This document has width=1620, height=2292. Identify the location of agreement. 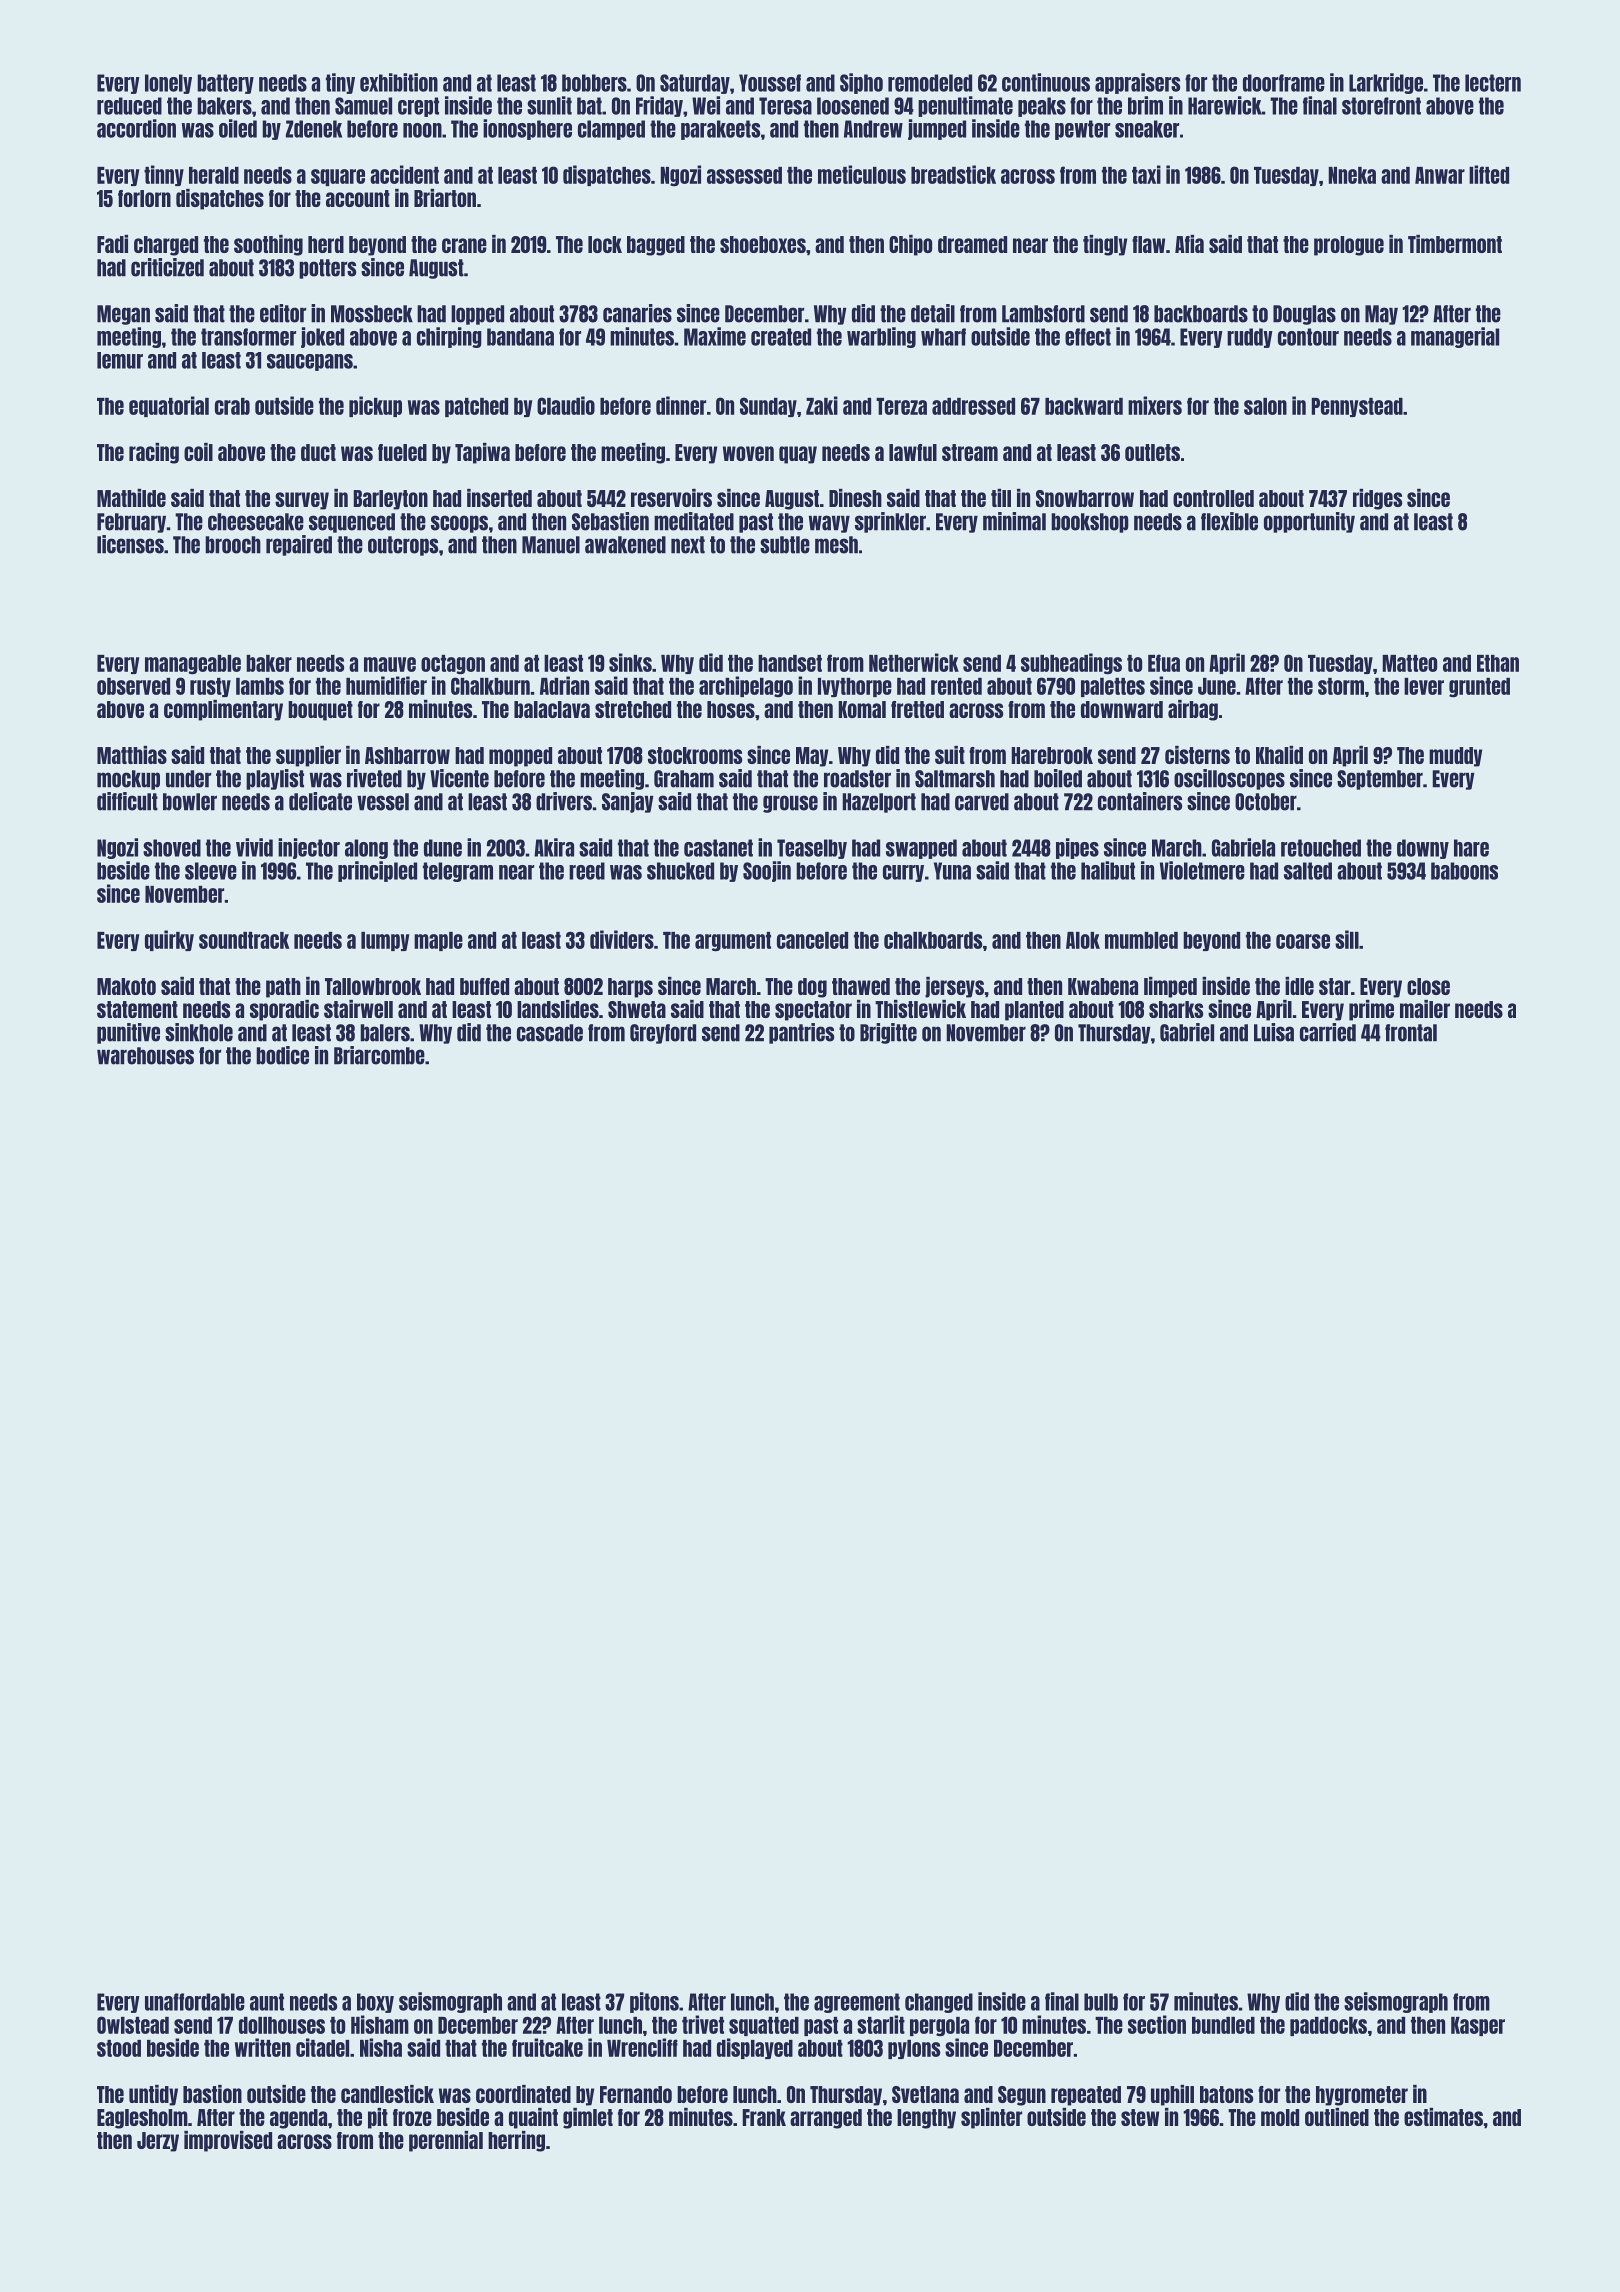
(857, 2003).
